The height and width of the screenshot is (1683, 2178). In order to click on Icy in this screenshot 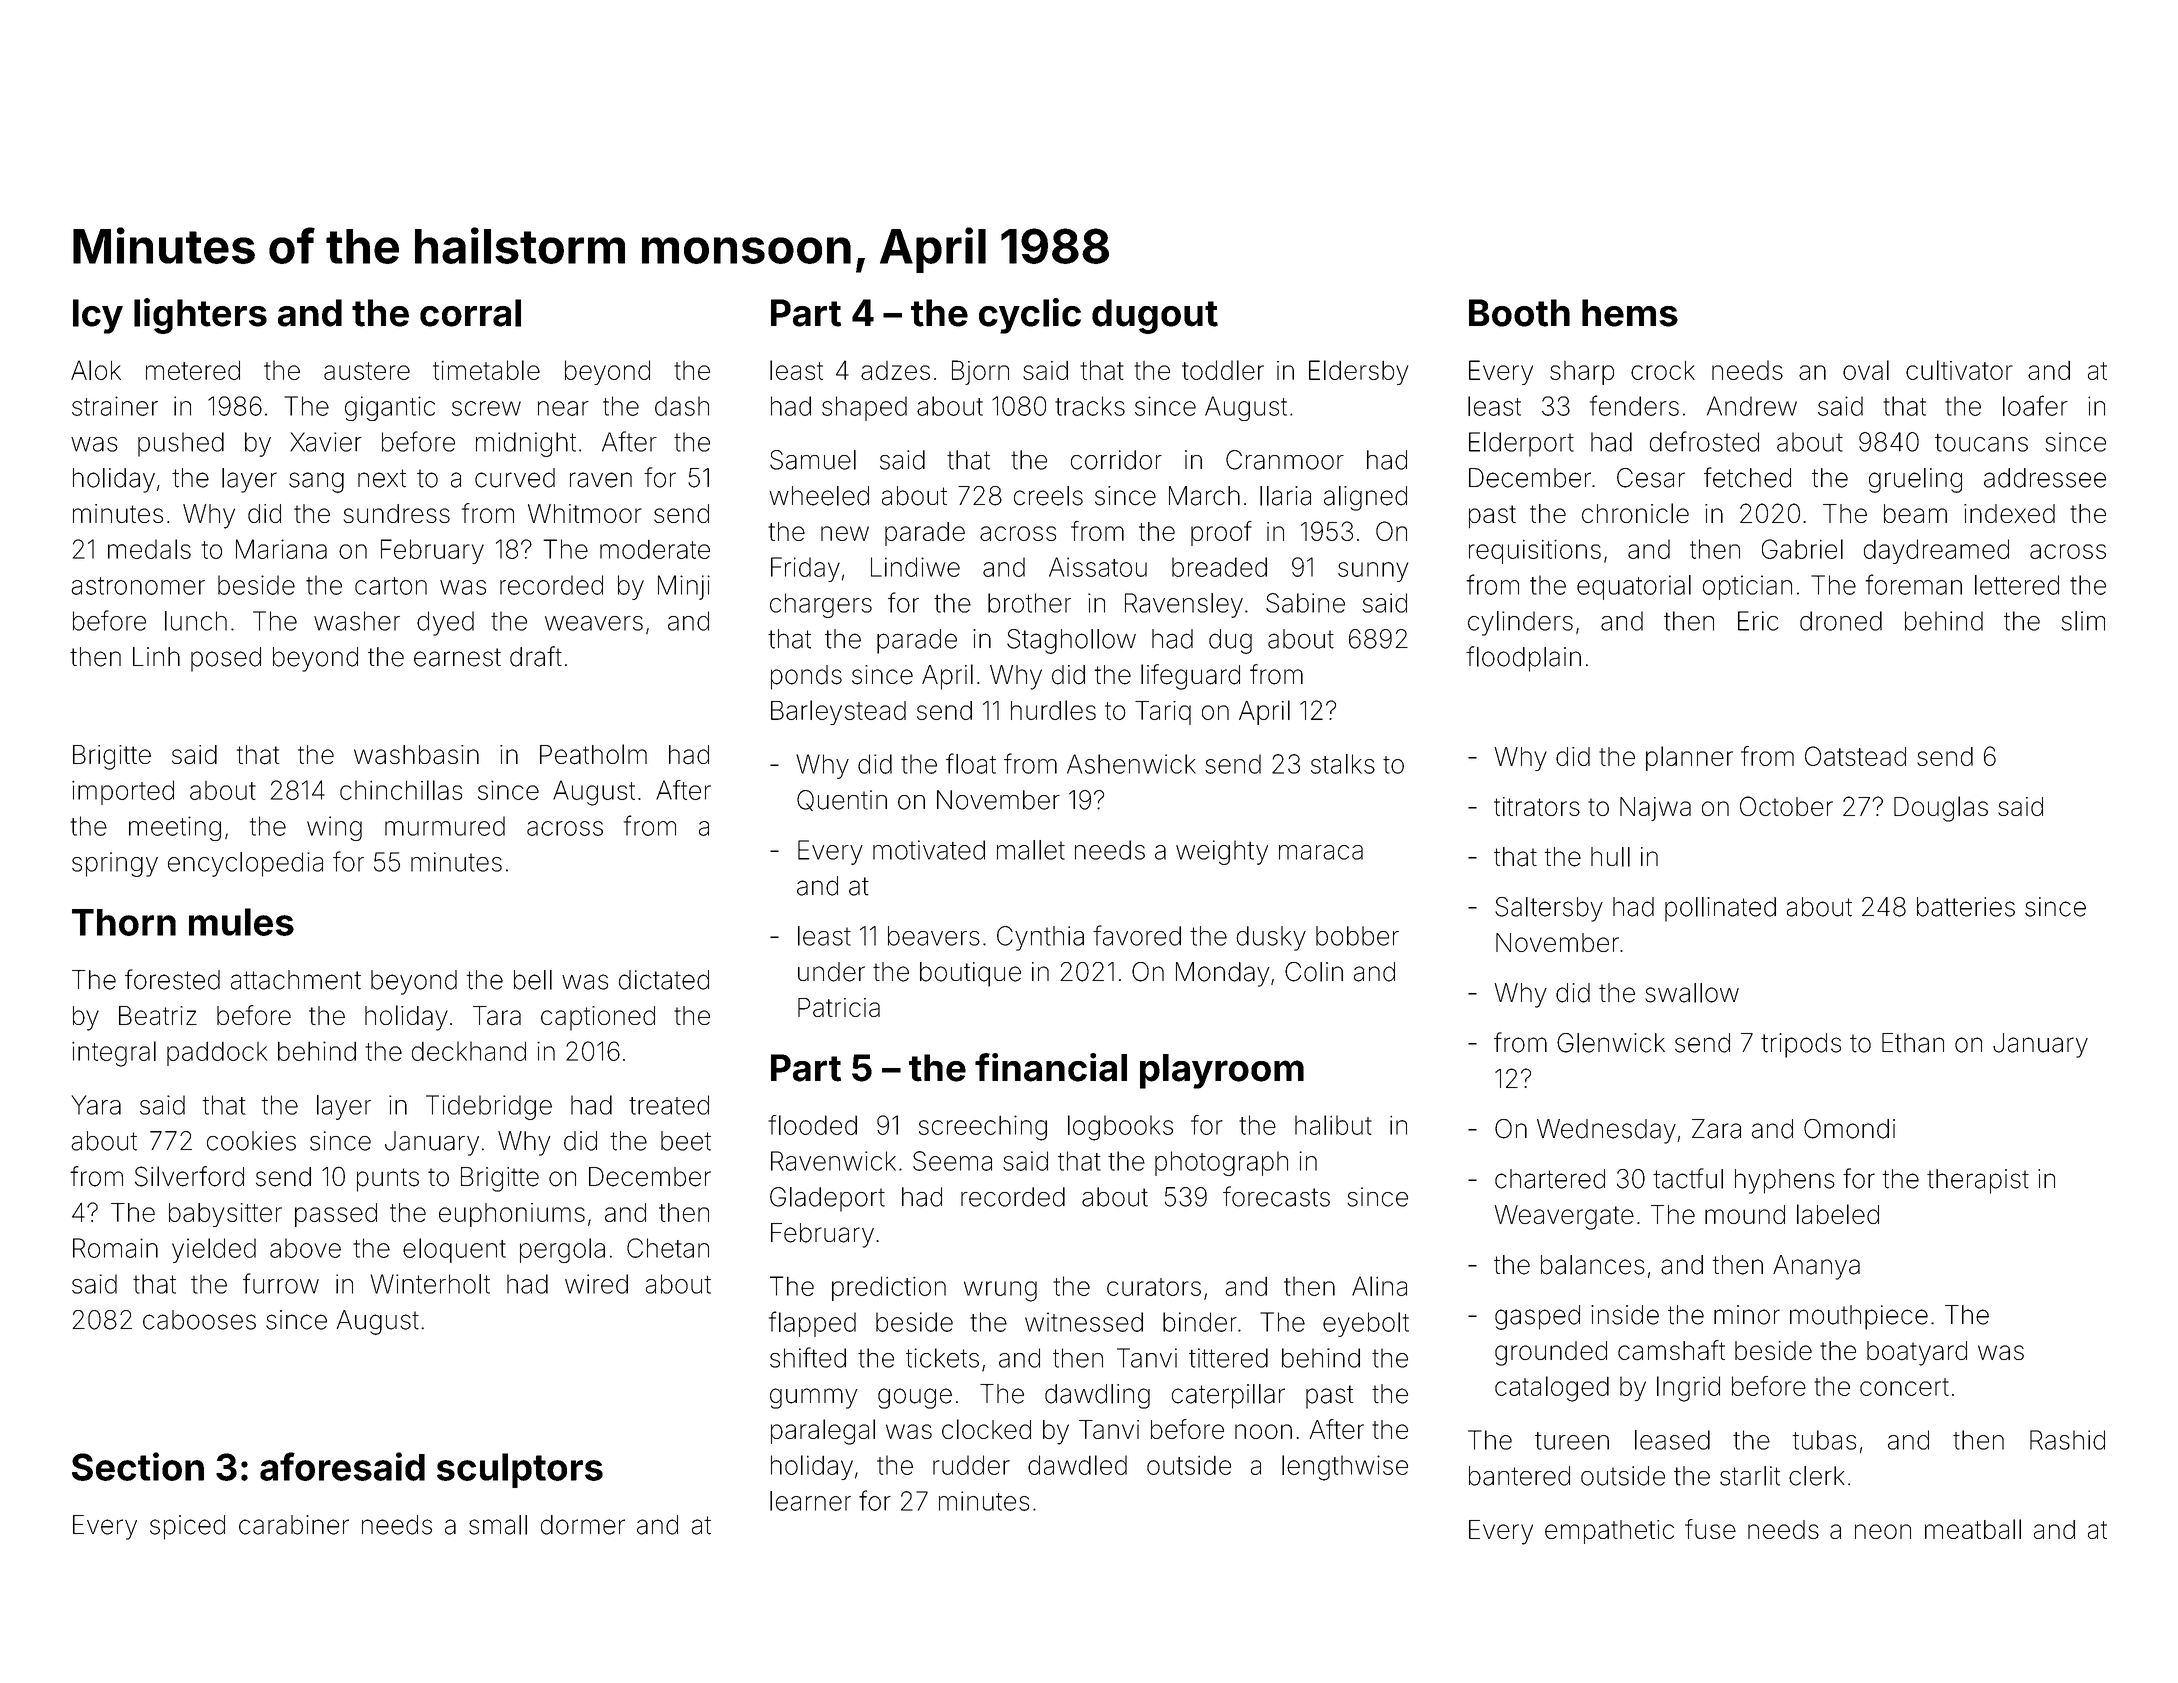, I will do `click(98, 316)`.
